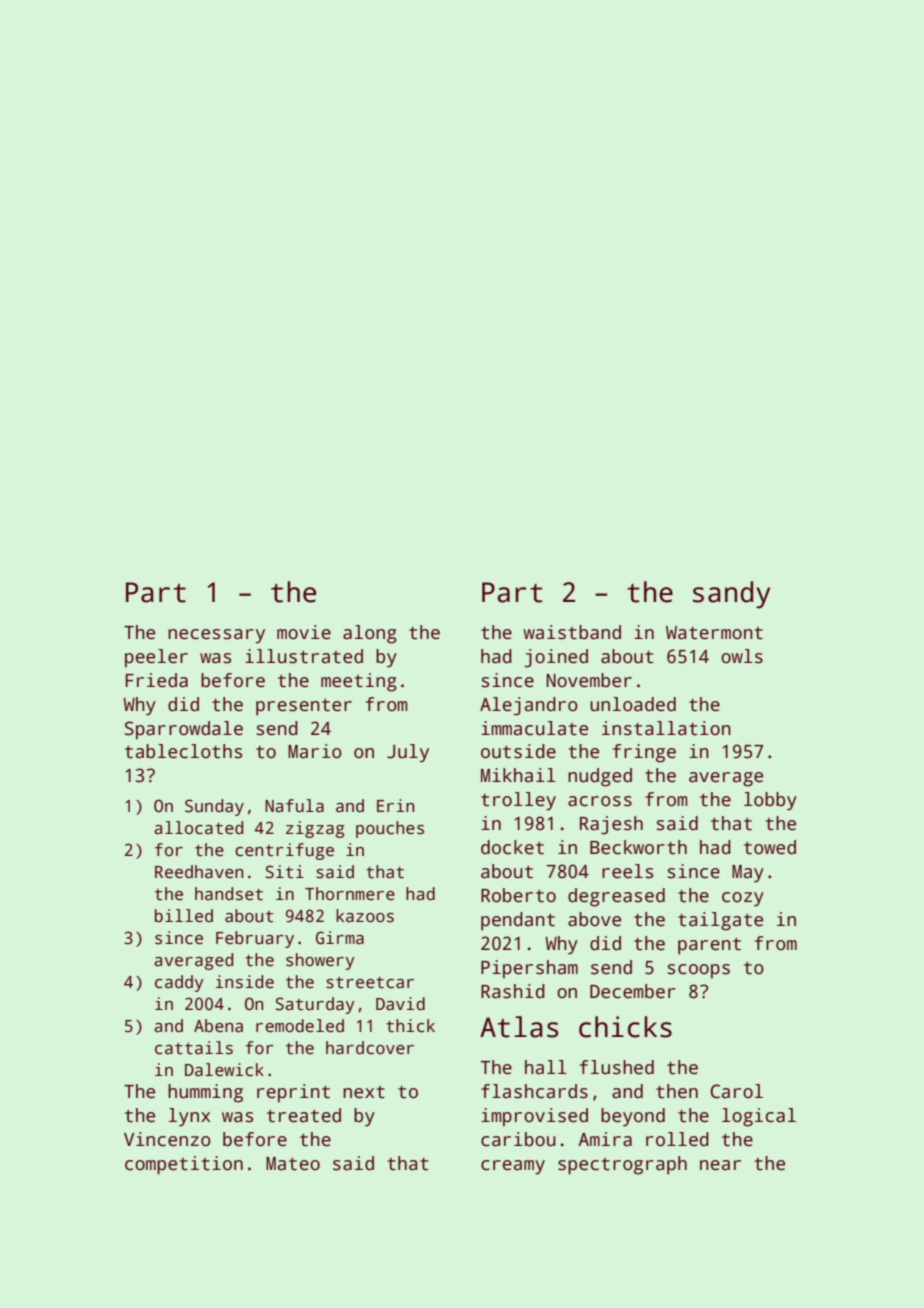 This image has height=1308, width=924. What do you see at coordinates (216, 636) in the image?
I see `necessary` at bounding box center [216, 636].
